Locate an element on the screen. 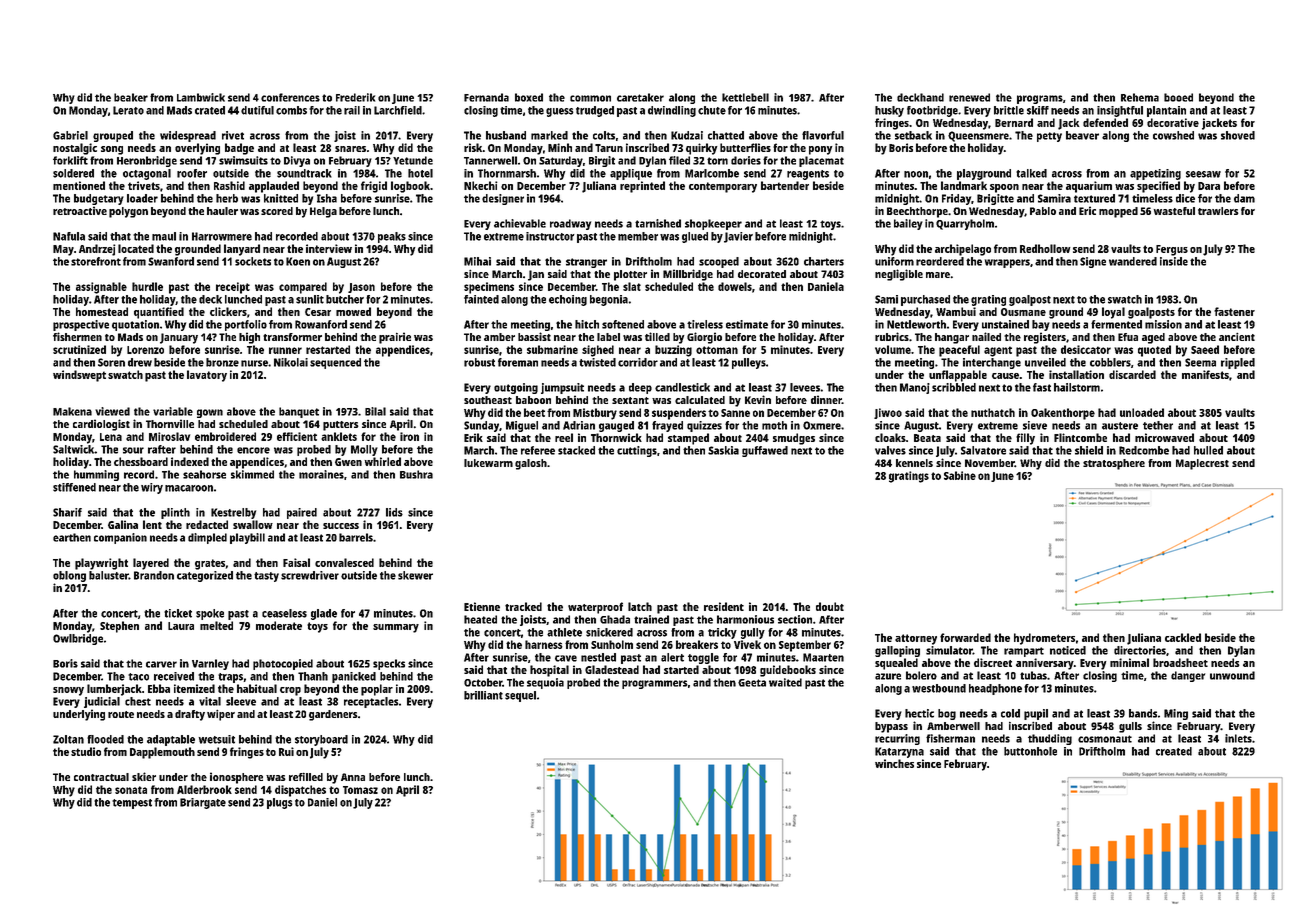  nurse is located at coordinates (254, 363).
